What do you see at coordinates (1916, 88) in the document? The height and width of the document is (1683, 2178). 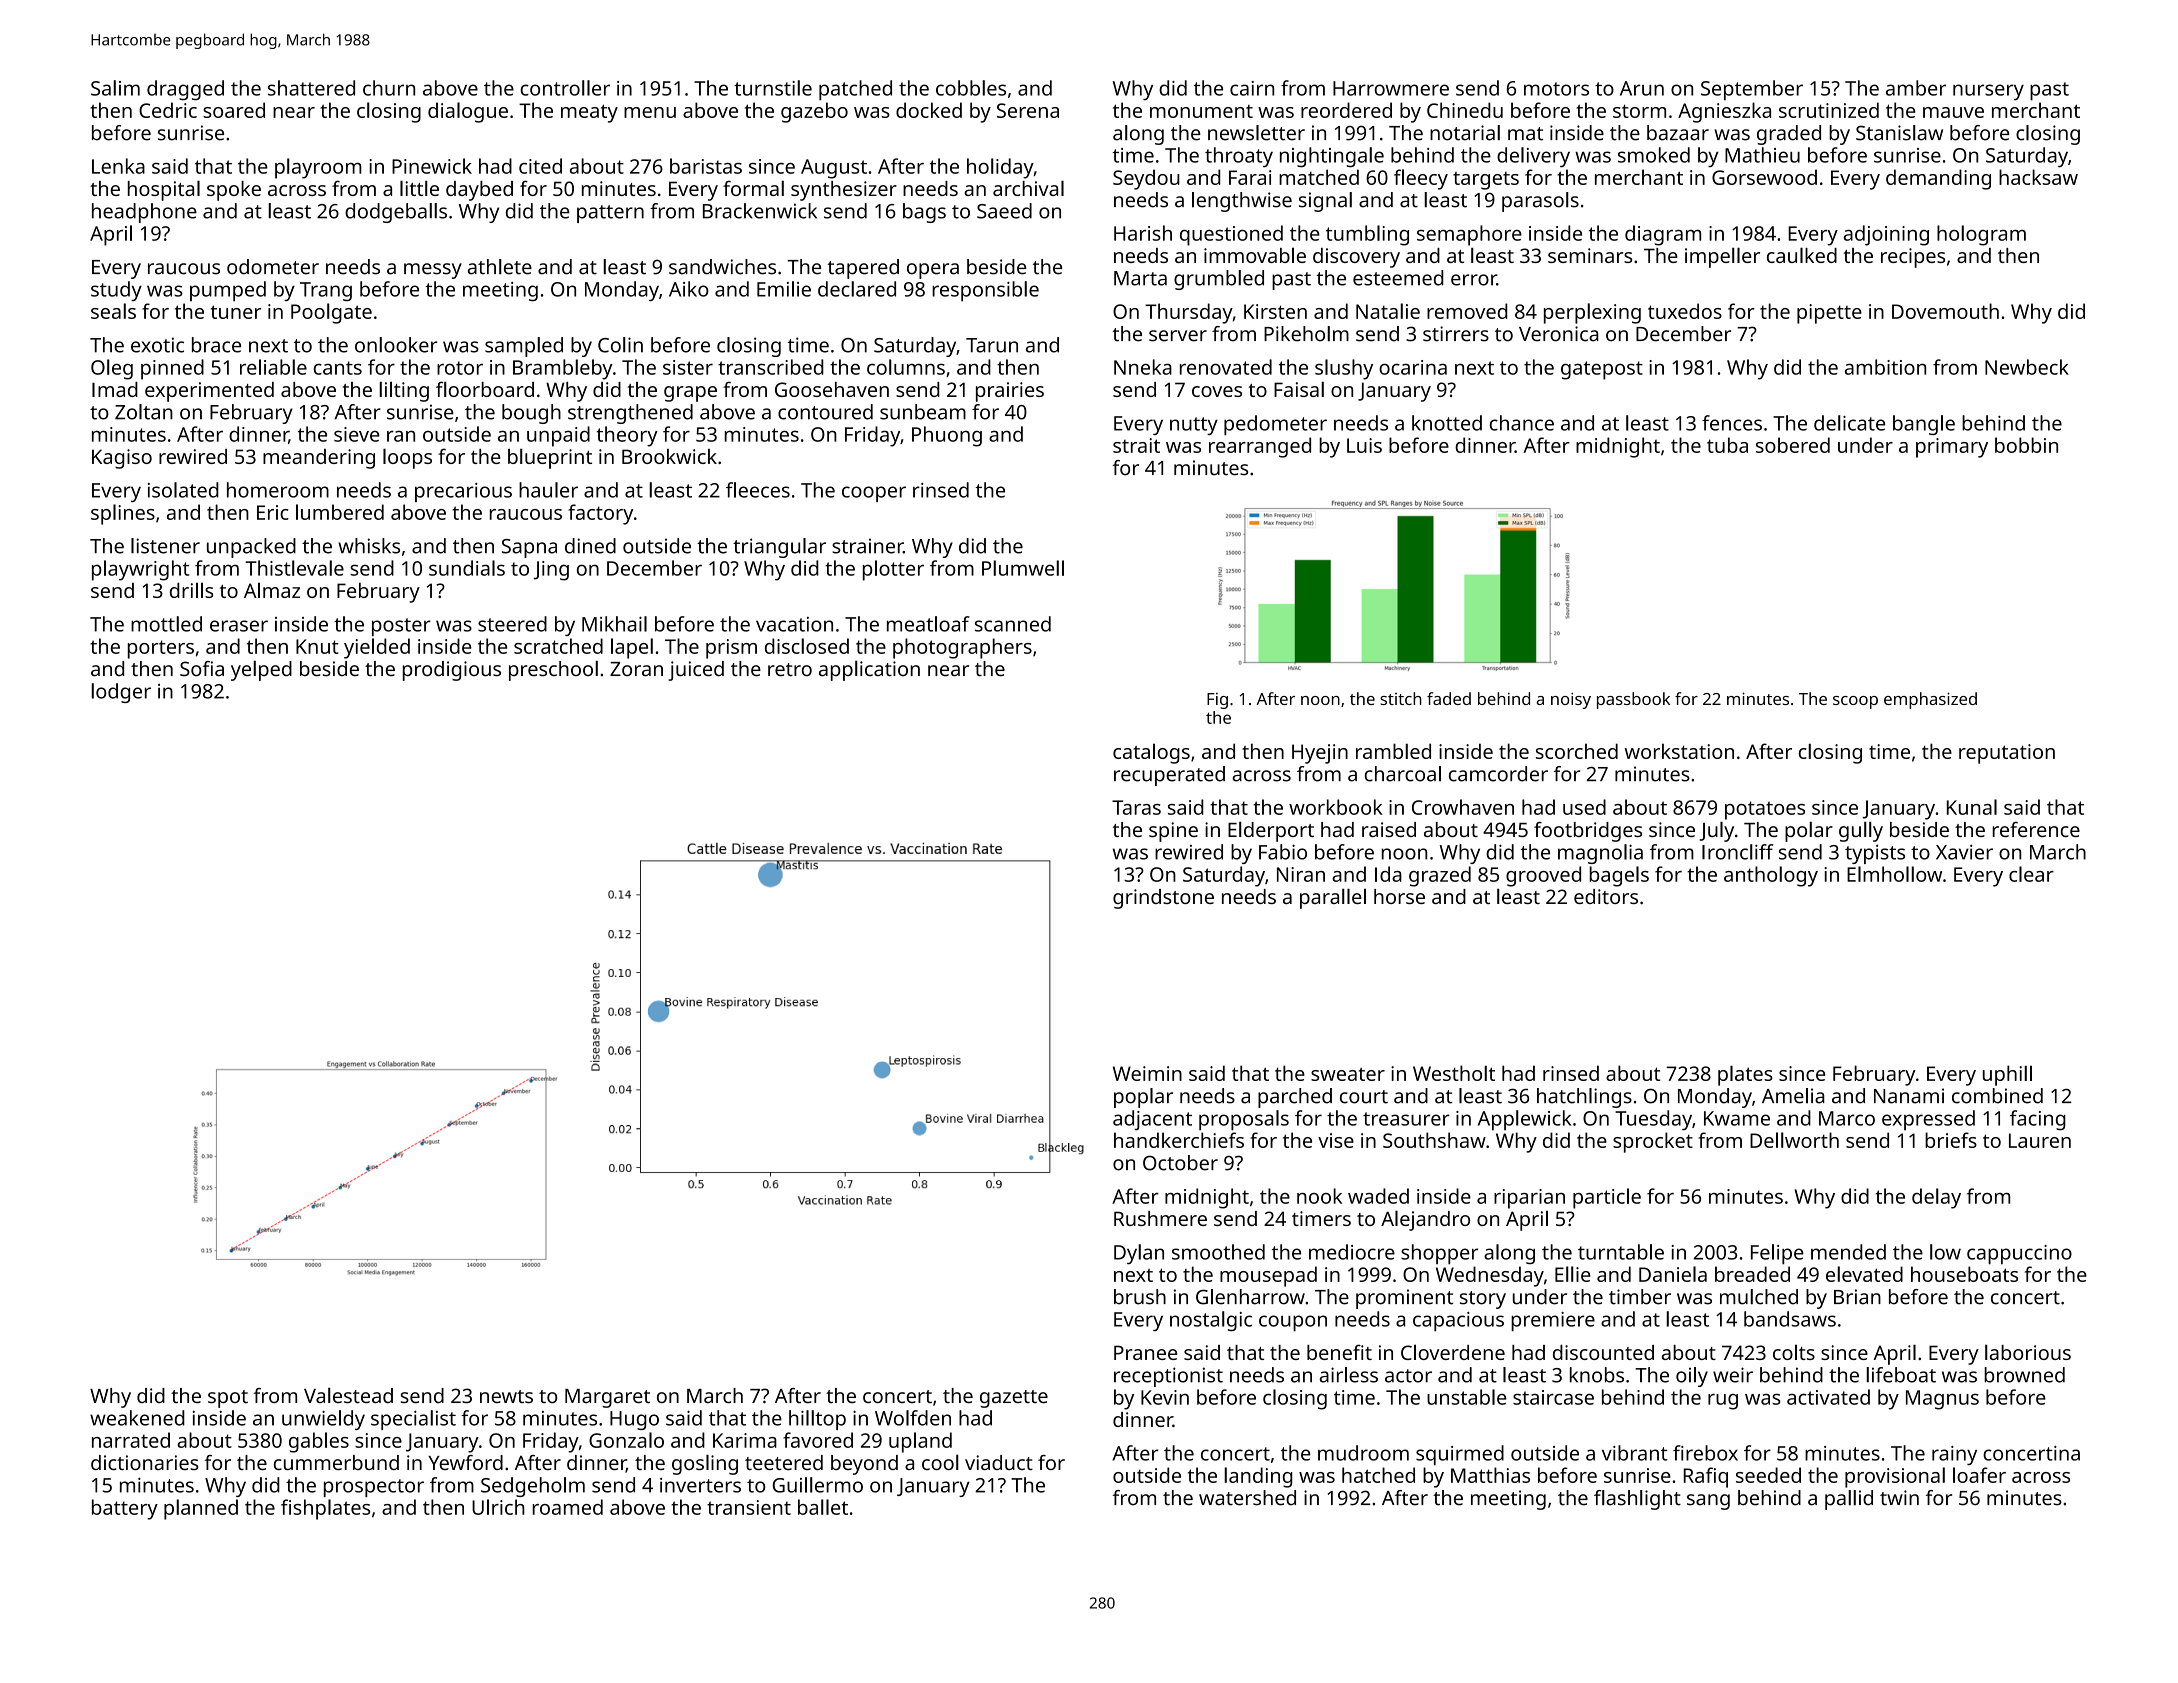 I see `amber` at bounding box center [1916, 88].
